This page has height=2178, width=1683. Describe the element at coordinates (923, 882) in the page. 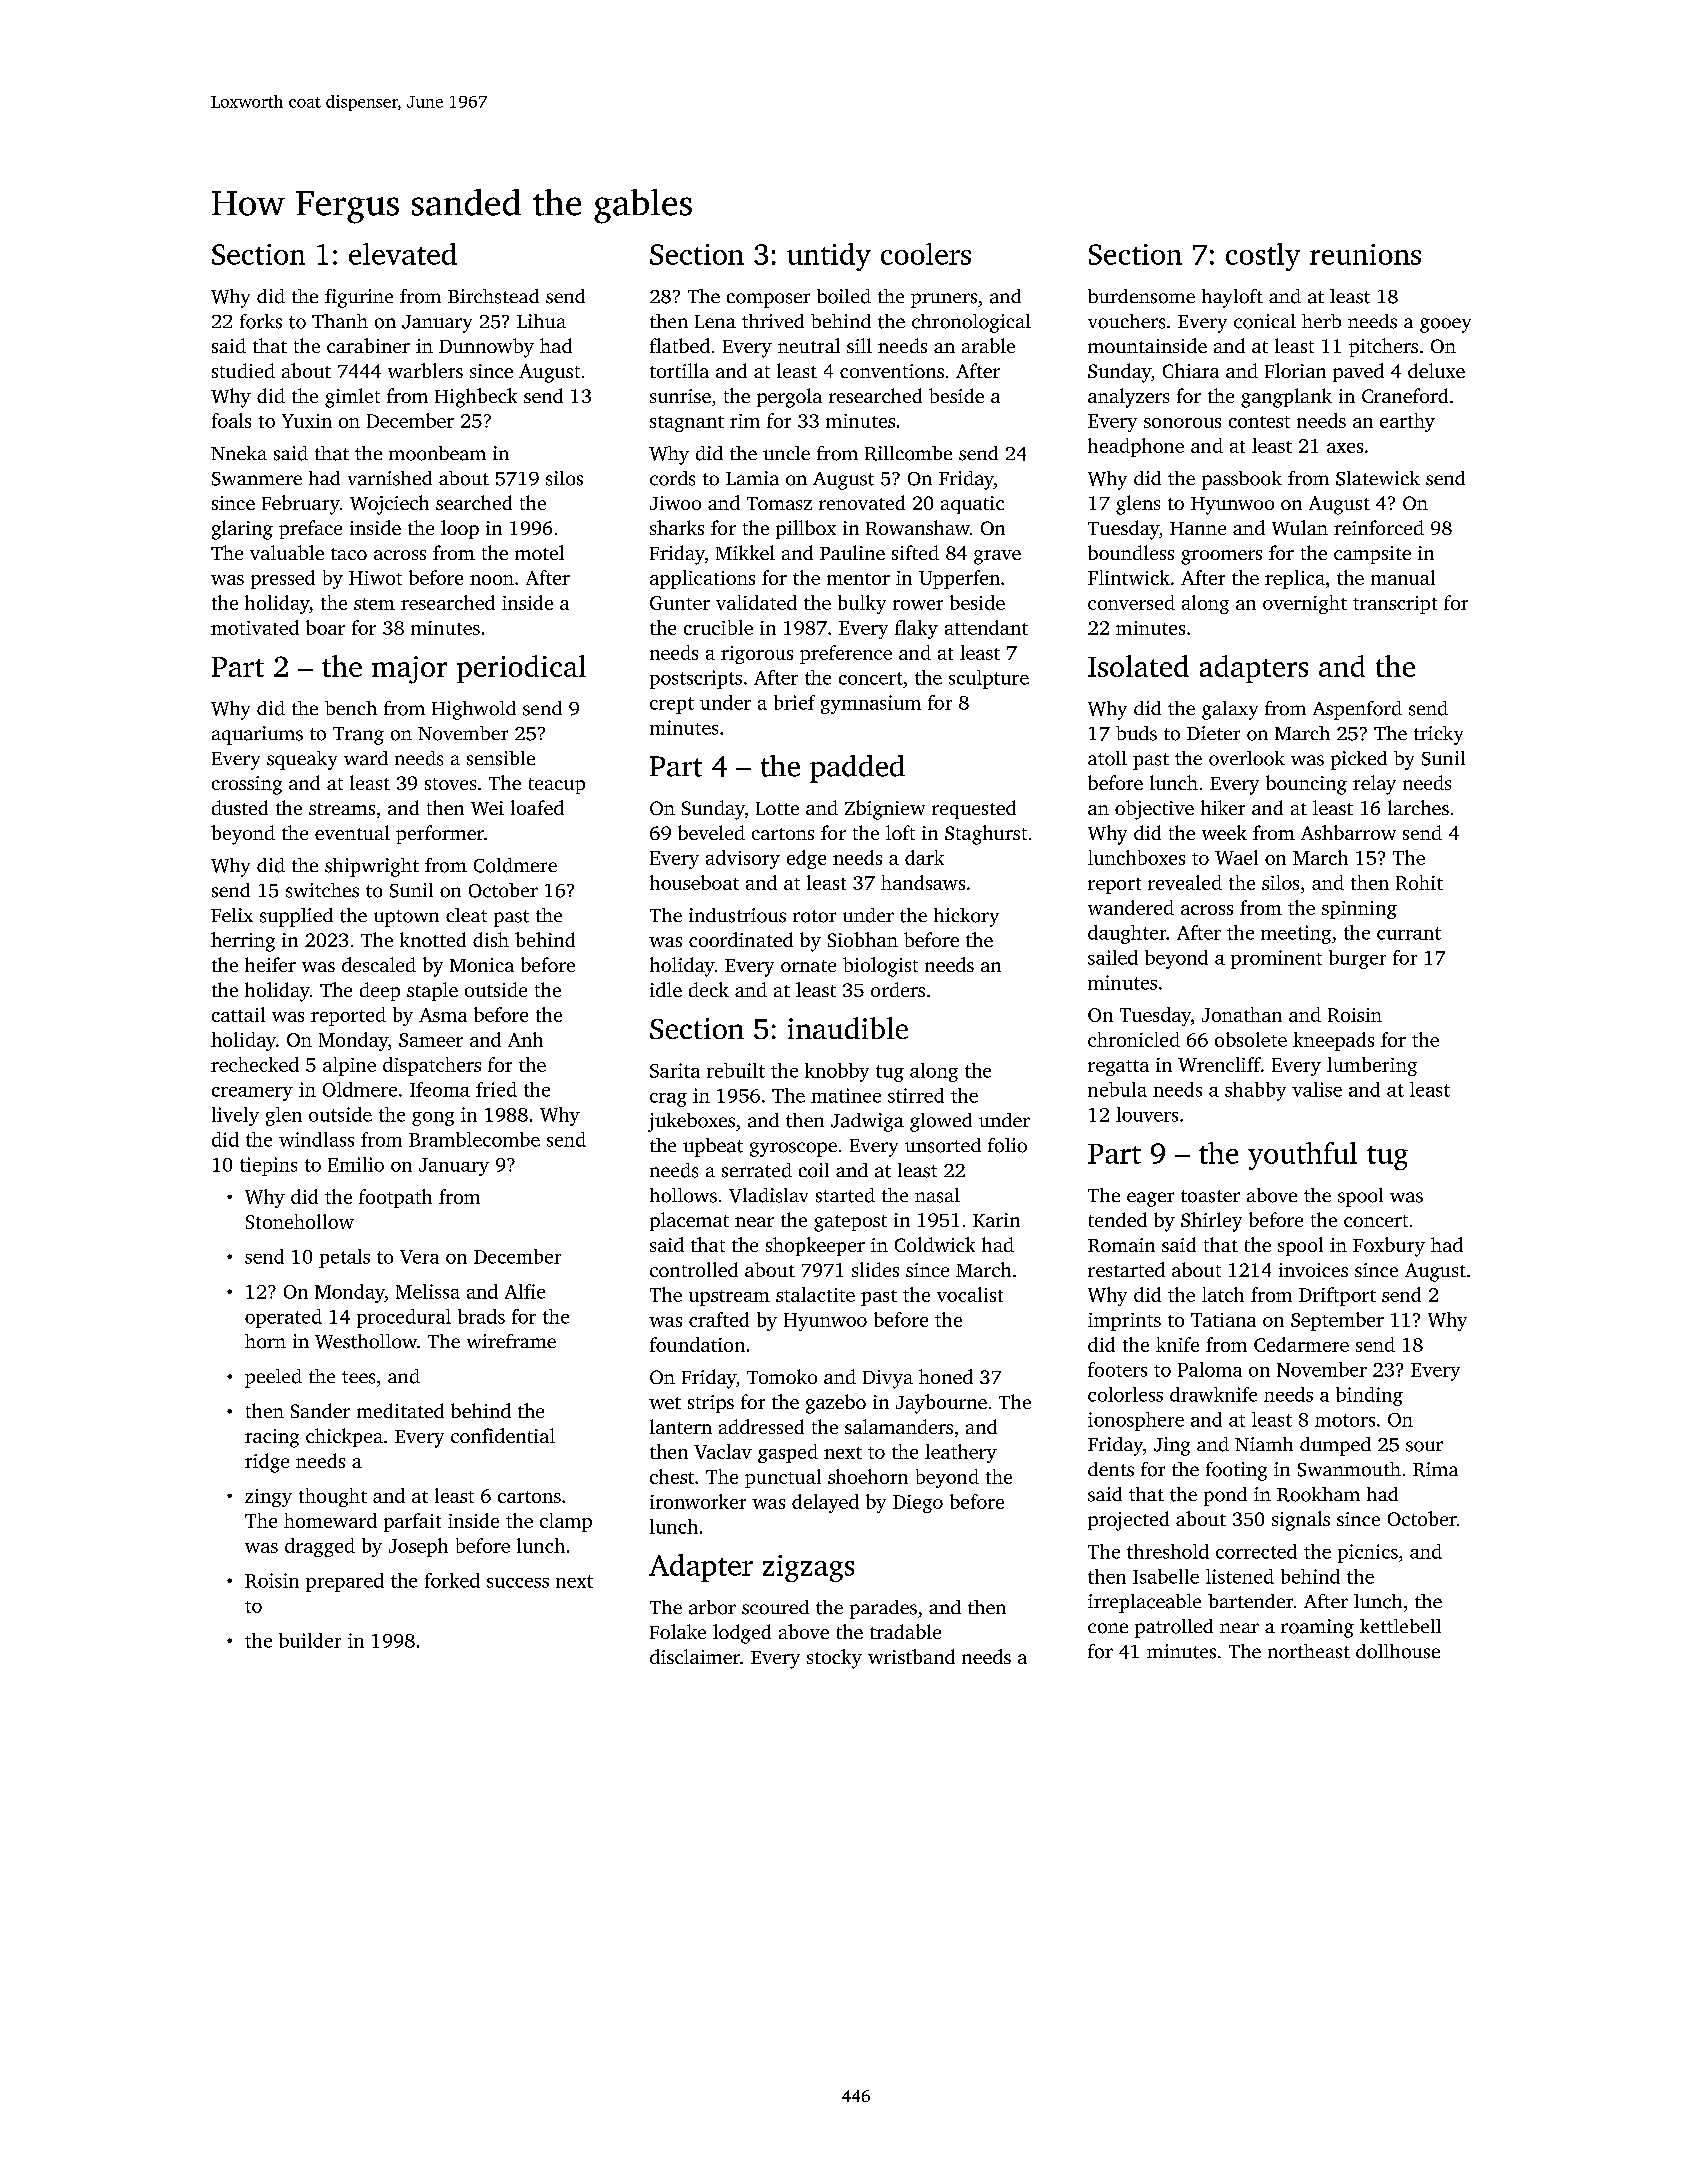

I see `handsaws` at that location.
